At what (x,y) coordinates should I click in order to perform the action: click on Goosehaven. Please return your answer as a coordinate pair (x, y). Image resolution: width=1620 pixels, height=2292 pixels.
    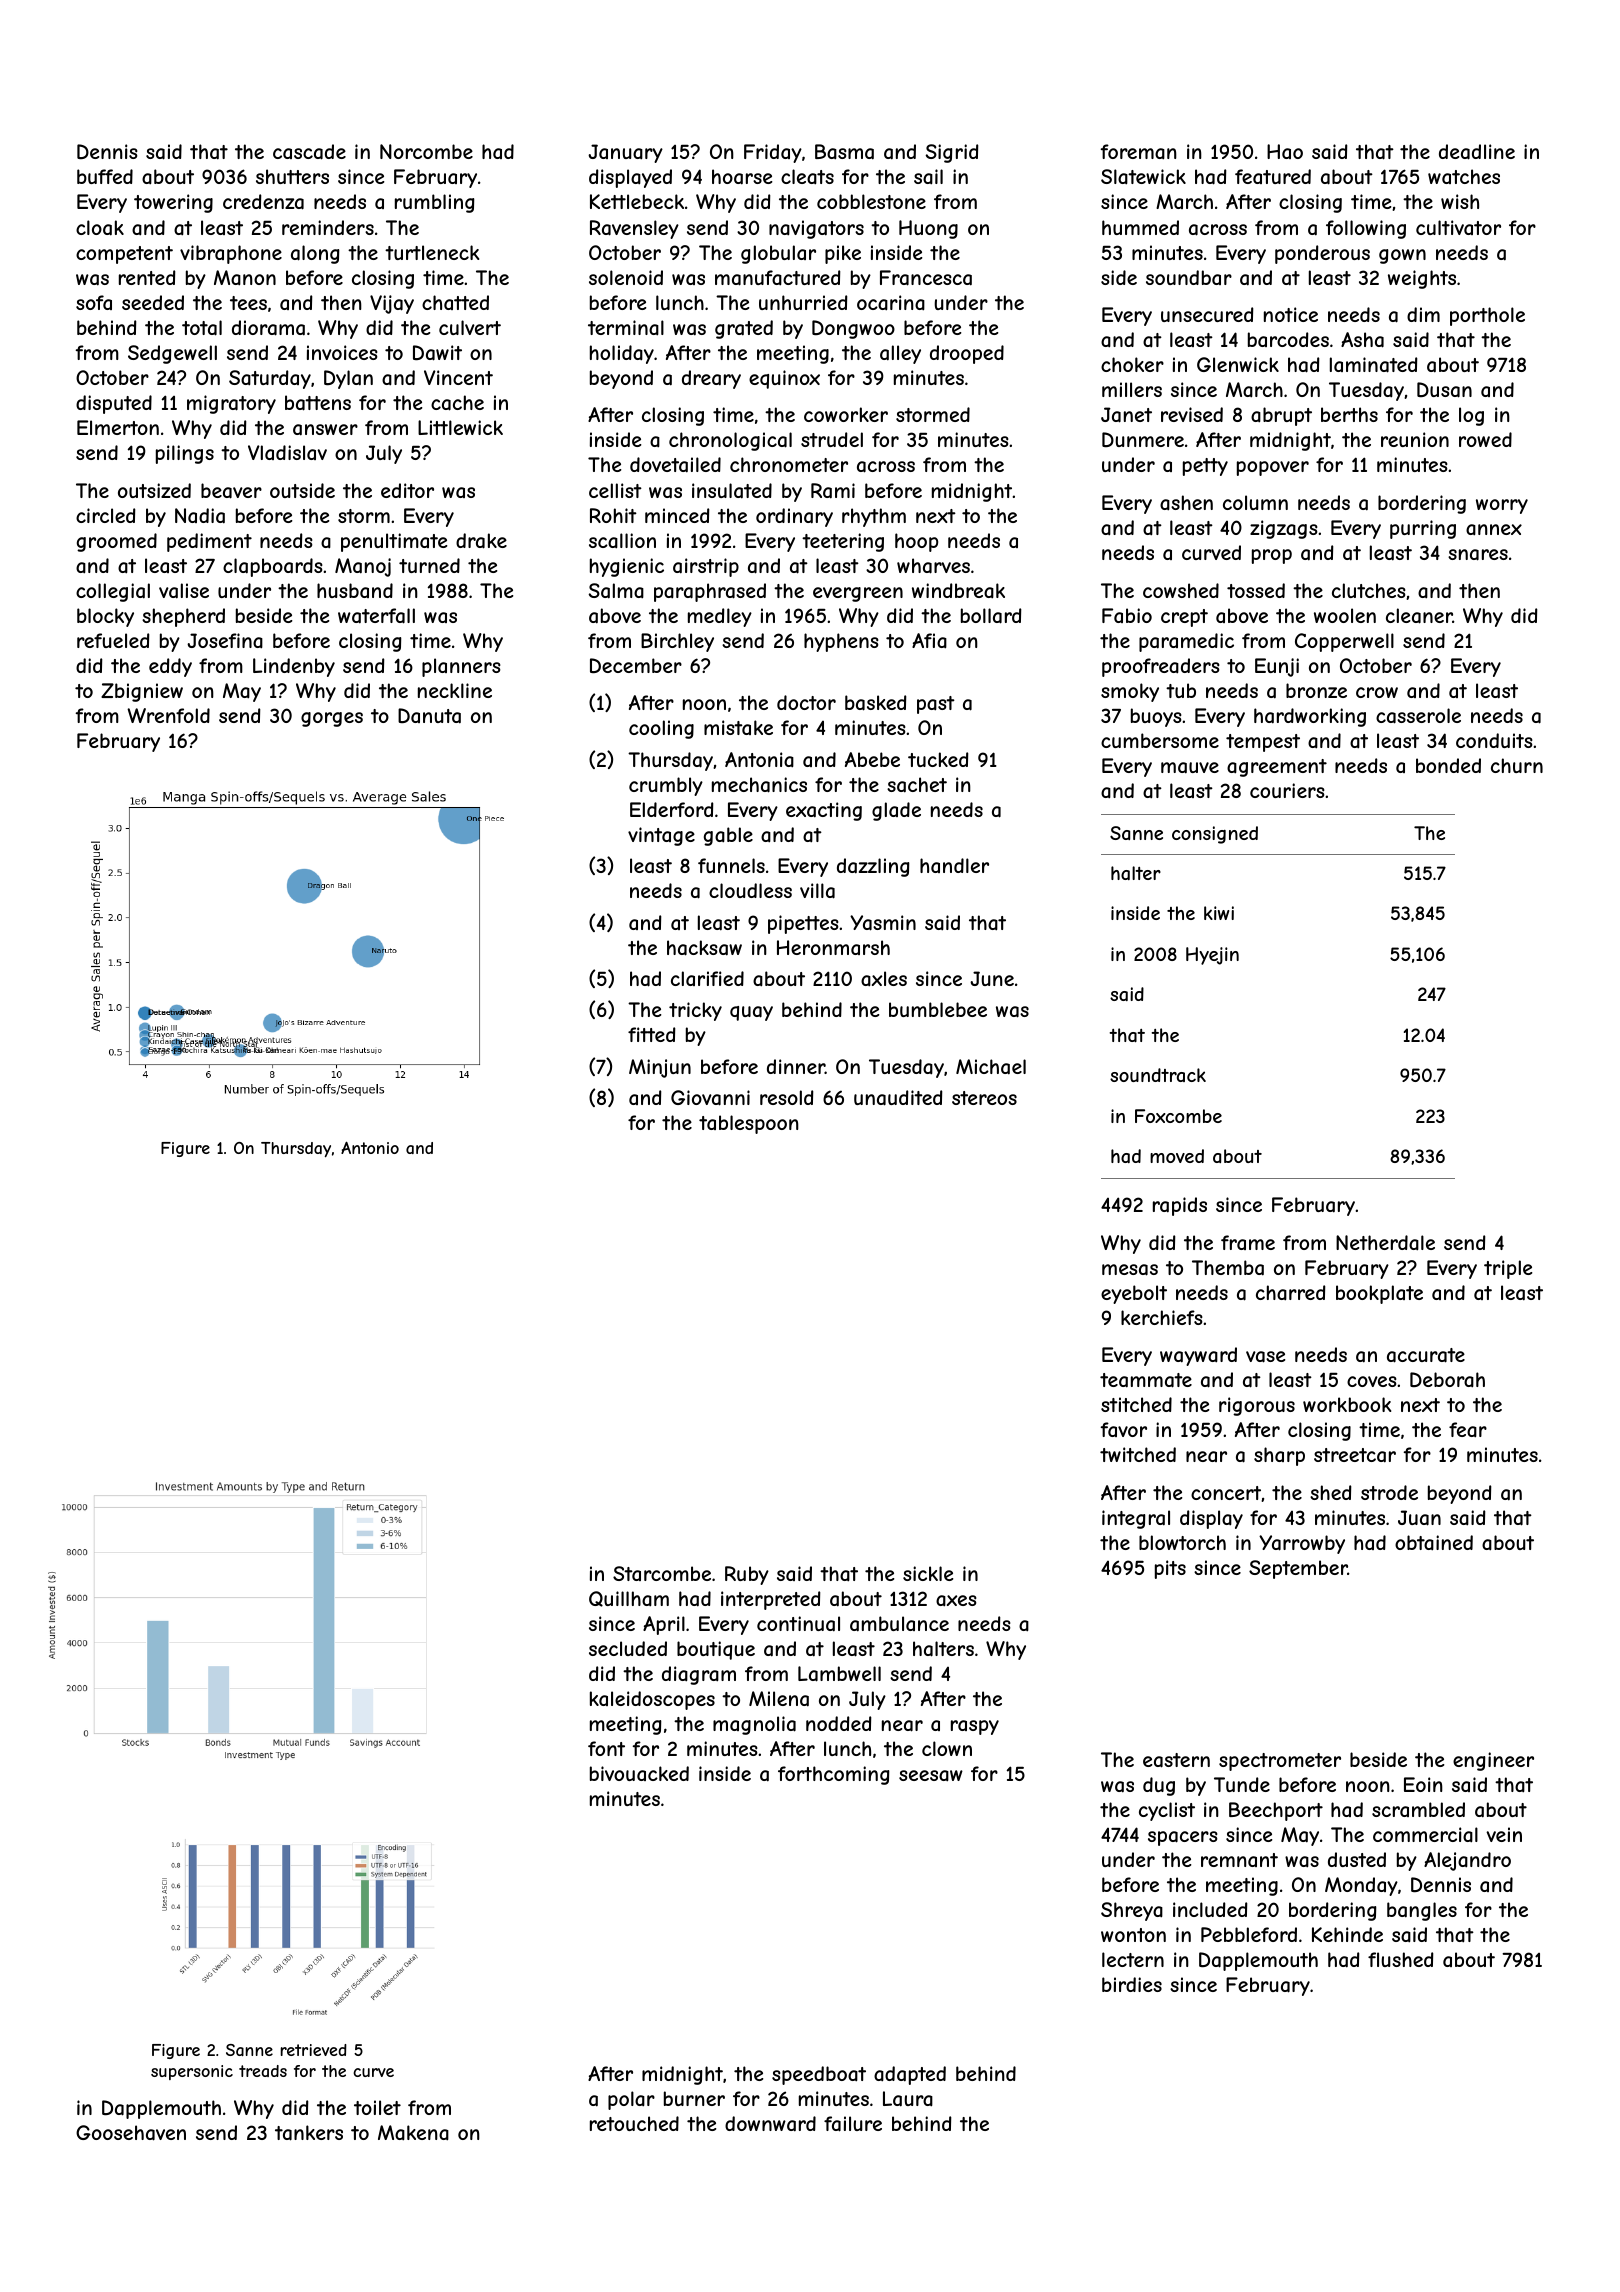
    Looking at the image, I should click on (131, 2133).
